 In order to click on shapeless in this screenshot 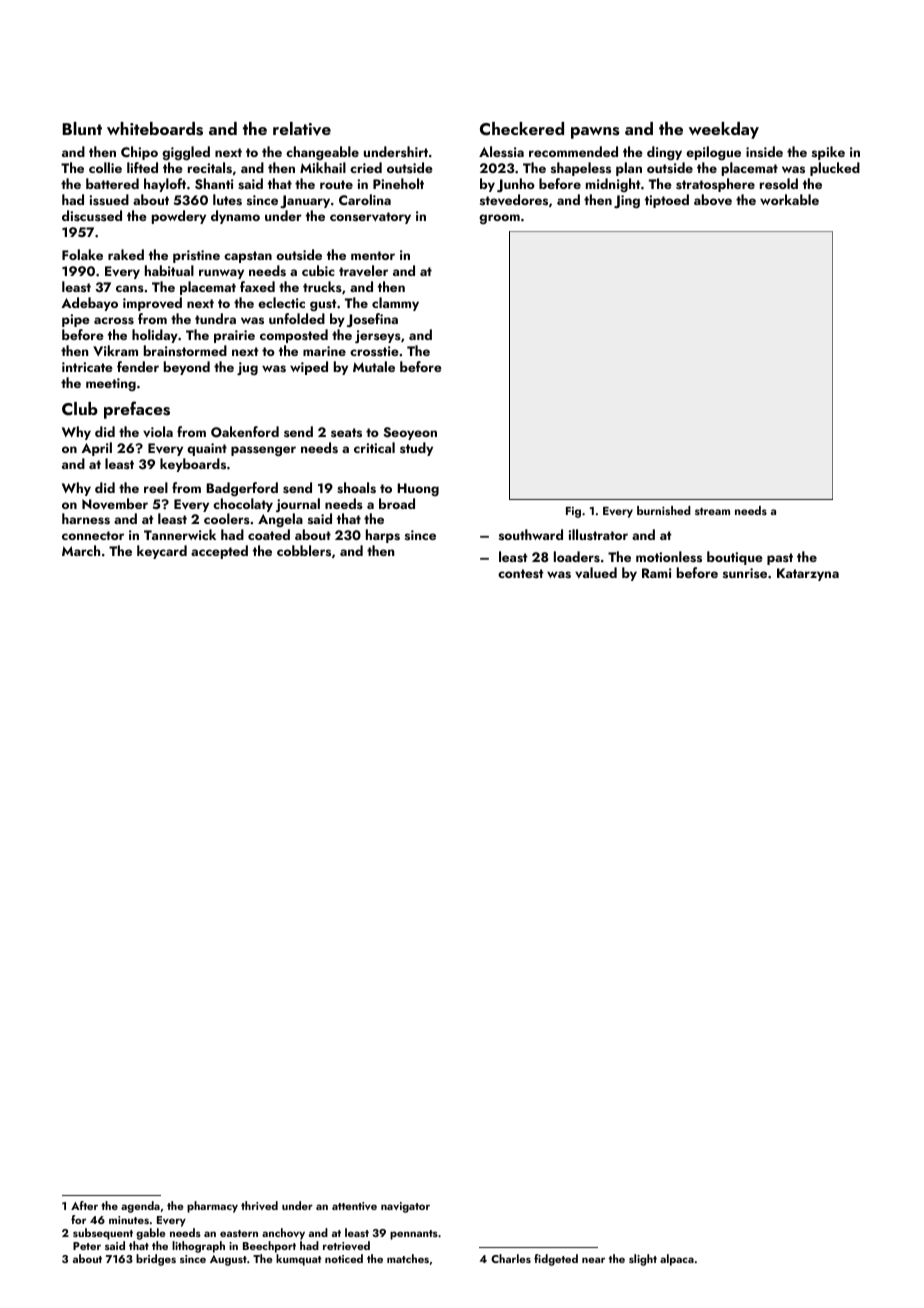, I will do `click(581, 169)`.
